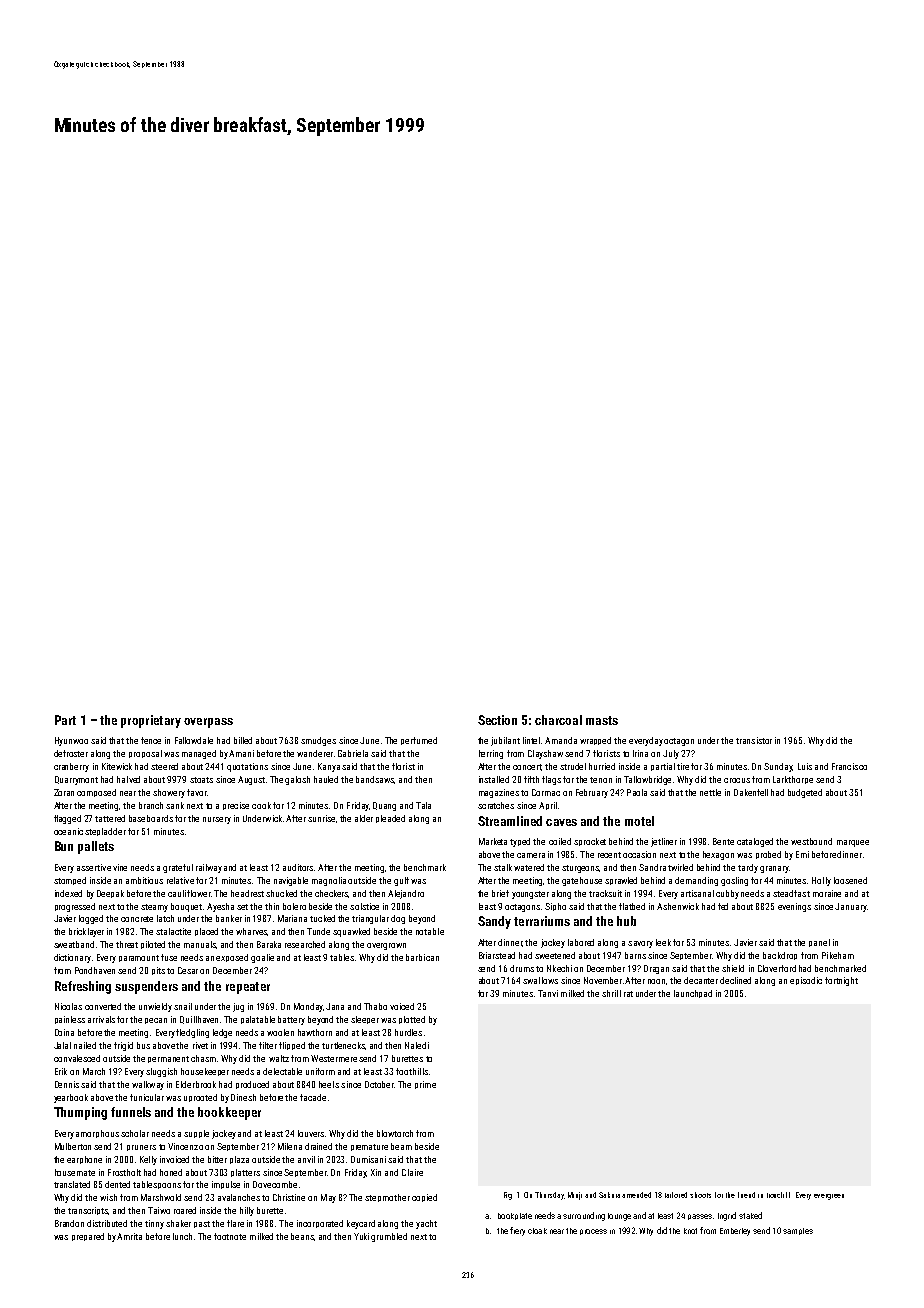  What do you see at coordinates (841, 981) in the screenshot?
I see `fortnight` at bounding box center [841, 981].
